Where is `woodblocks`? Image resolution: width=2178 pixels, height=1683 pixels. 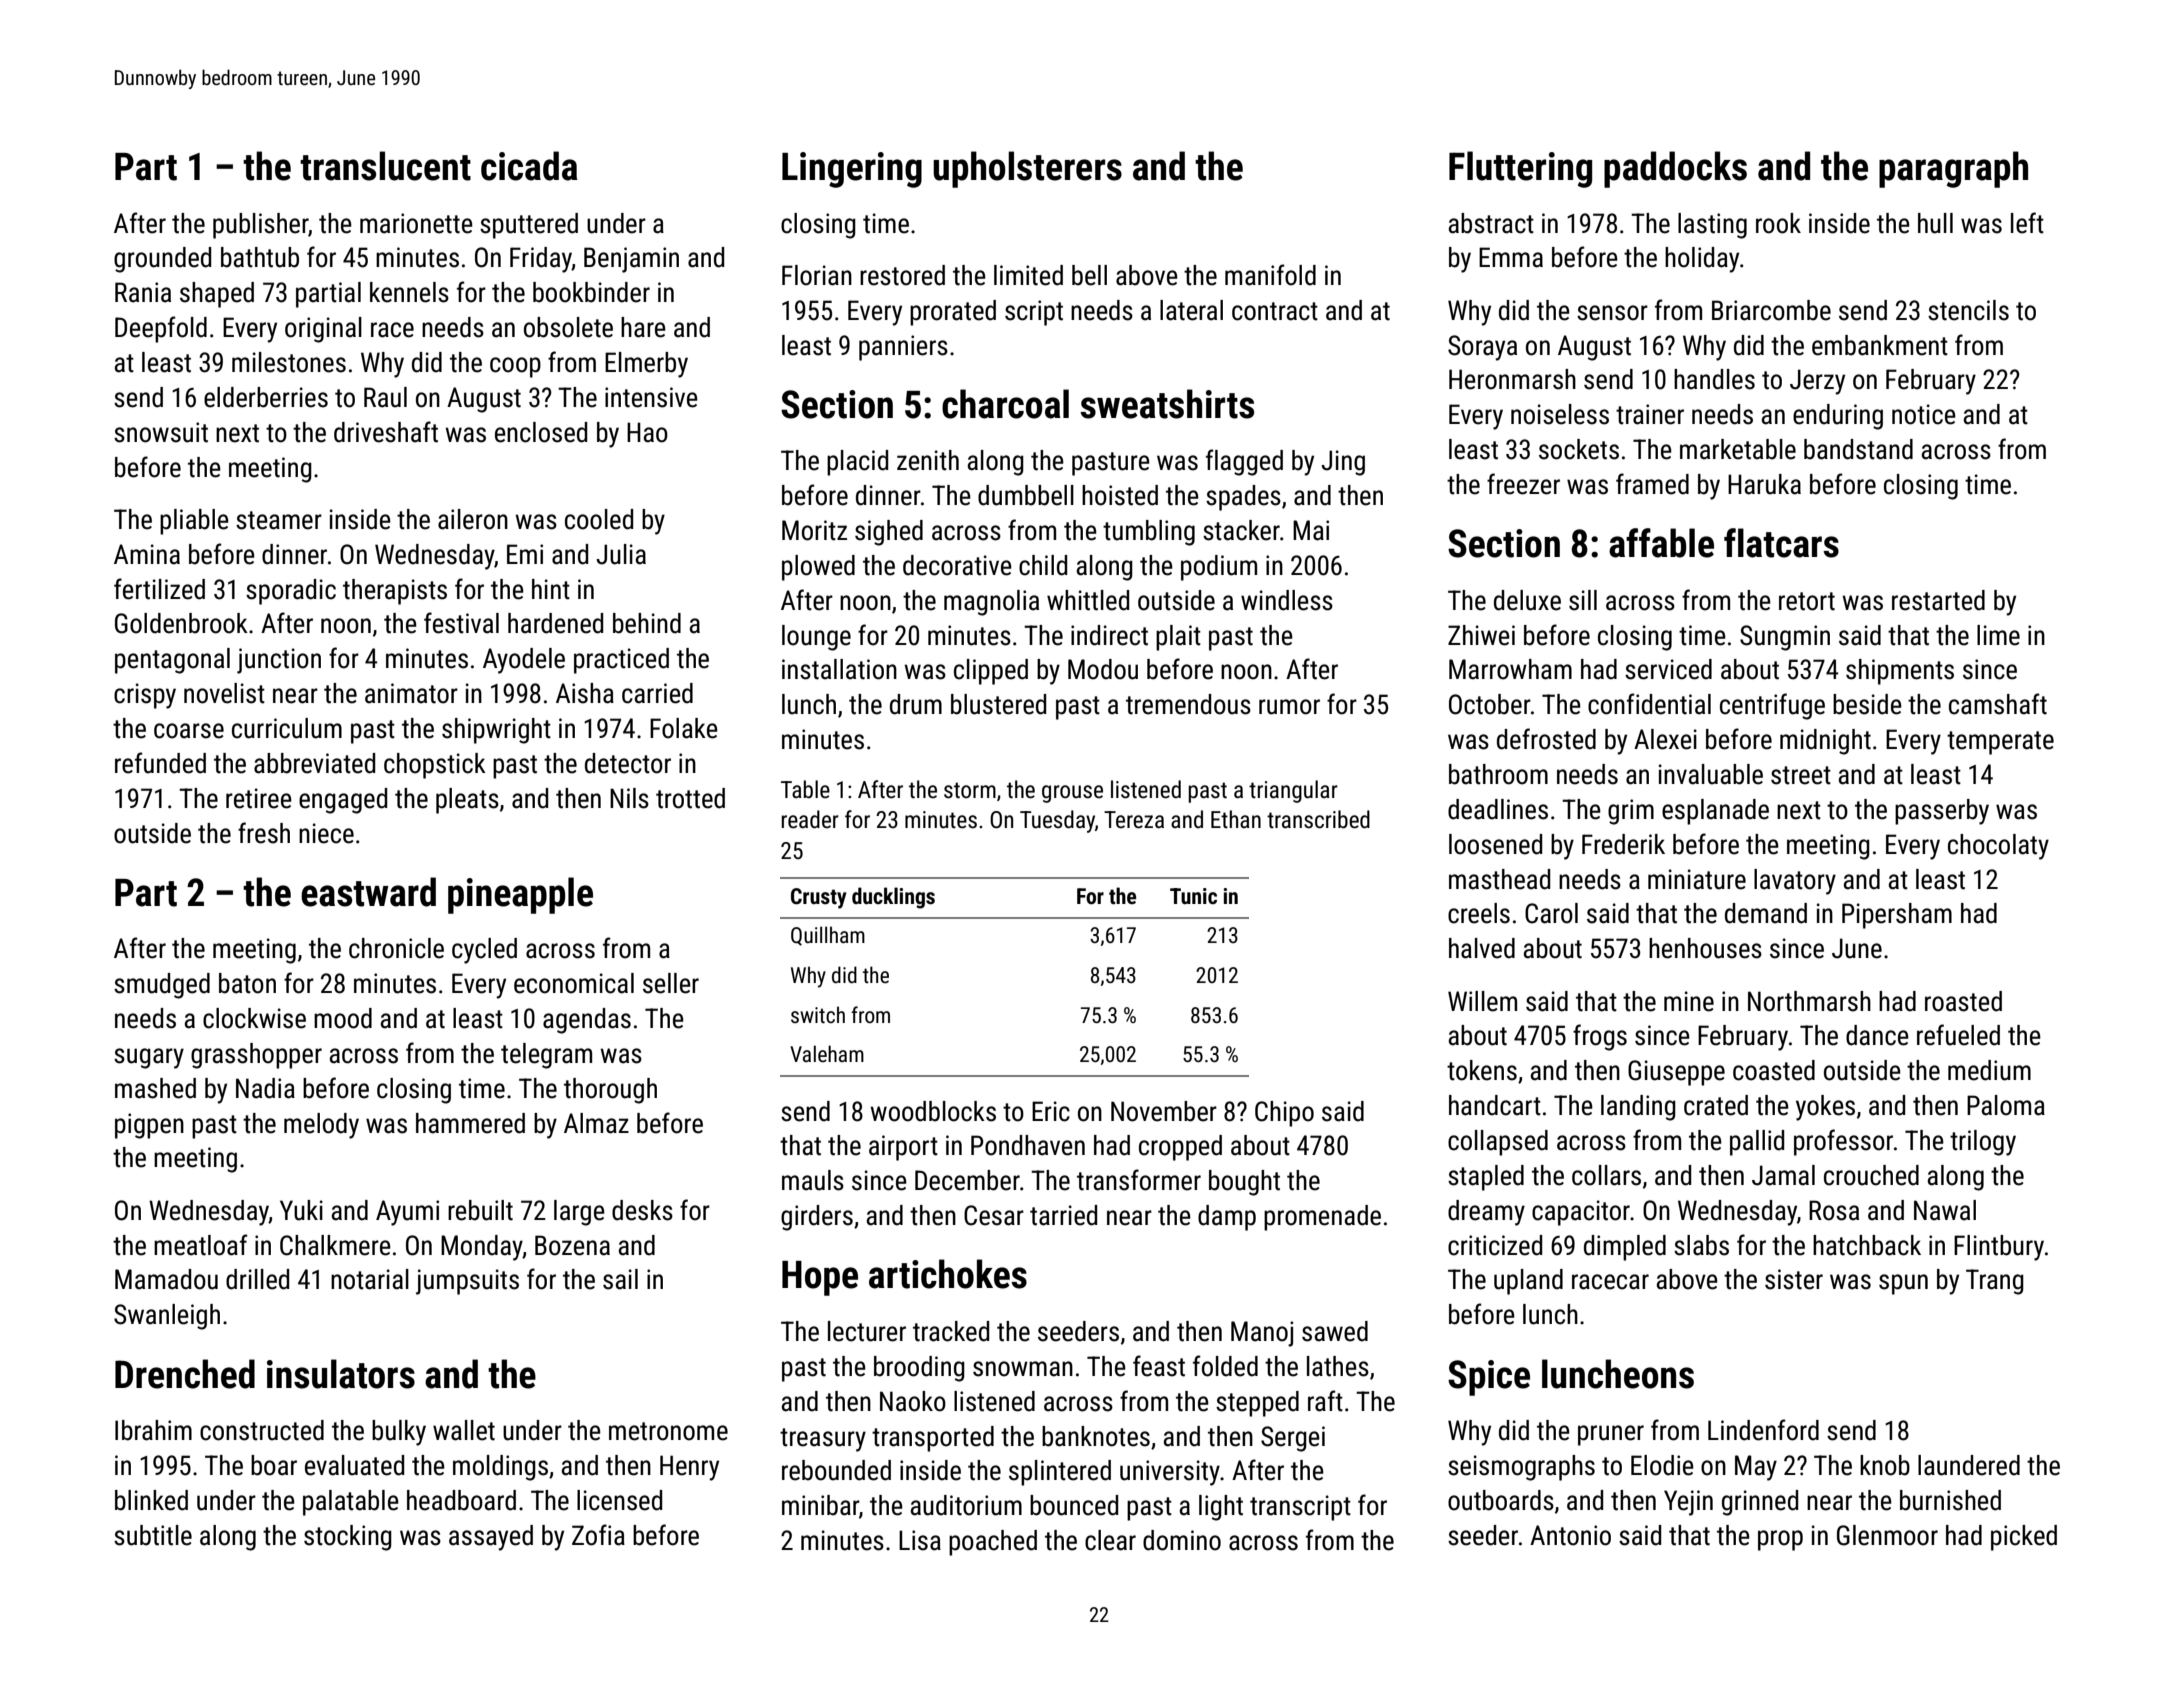 woodblocks is located at coordinates (933, 1111).
